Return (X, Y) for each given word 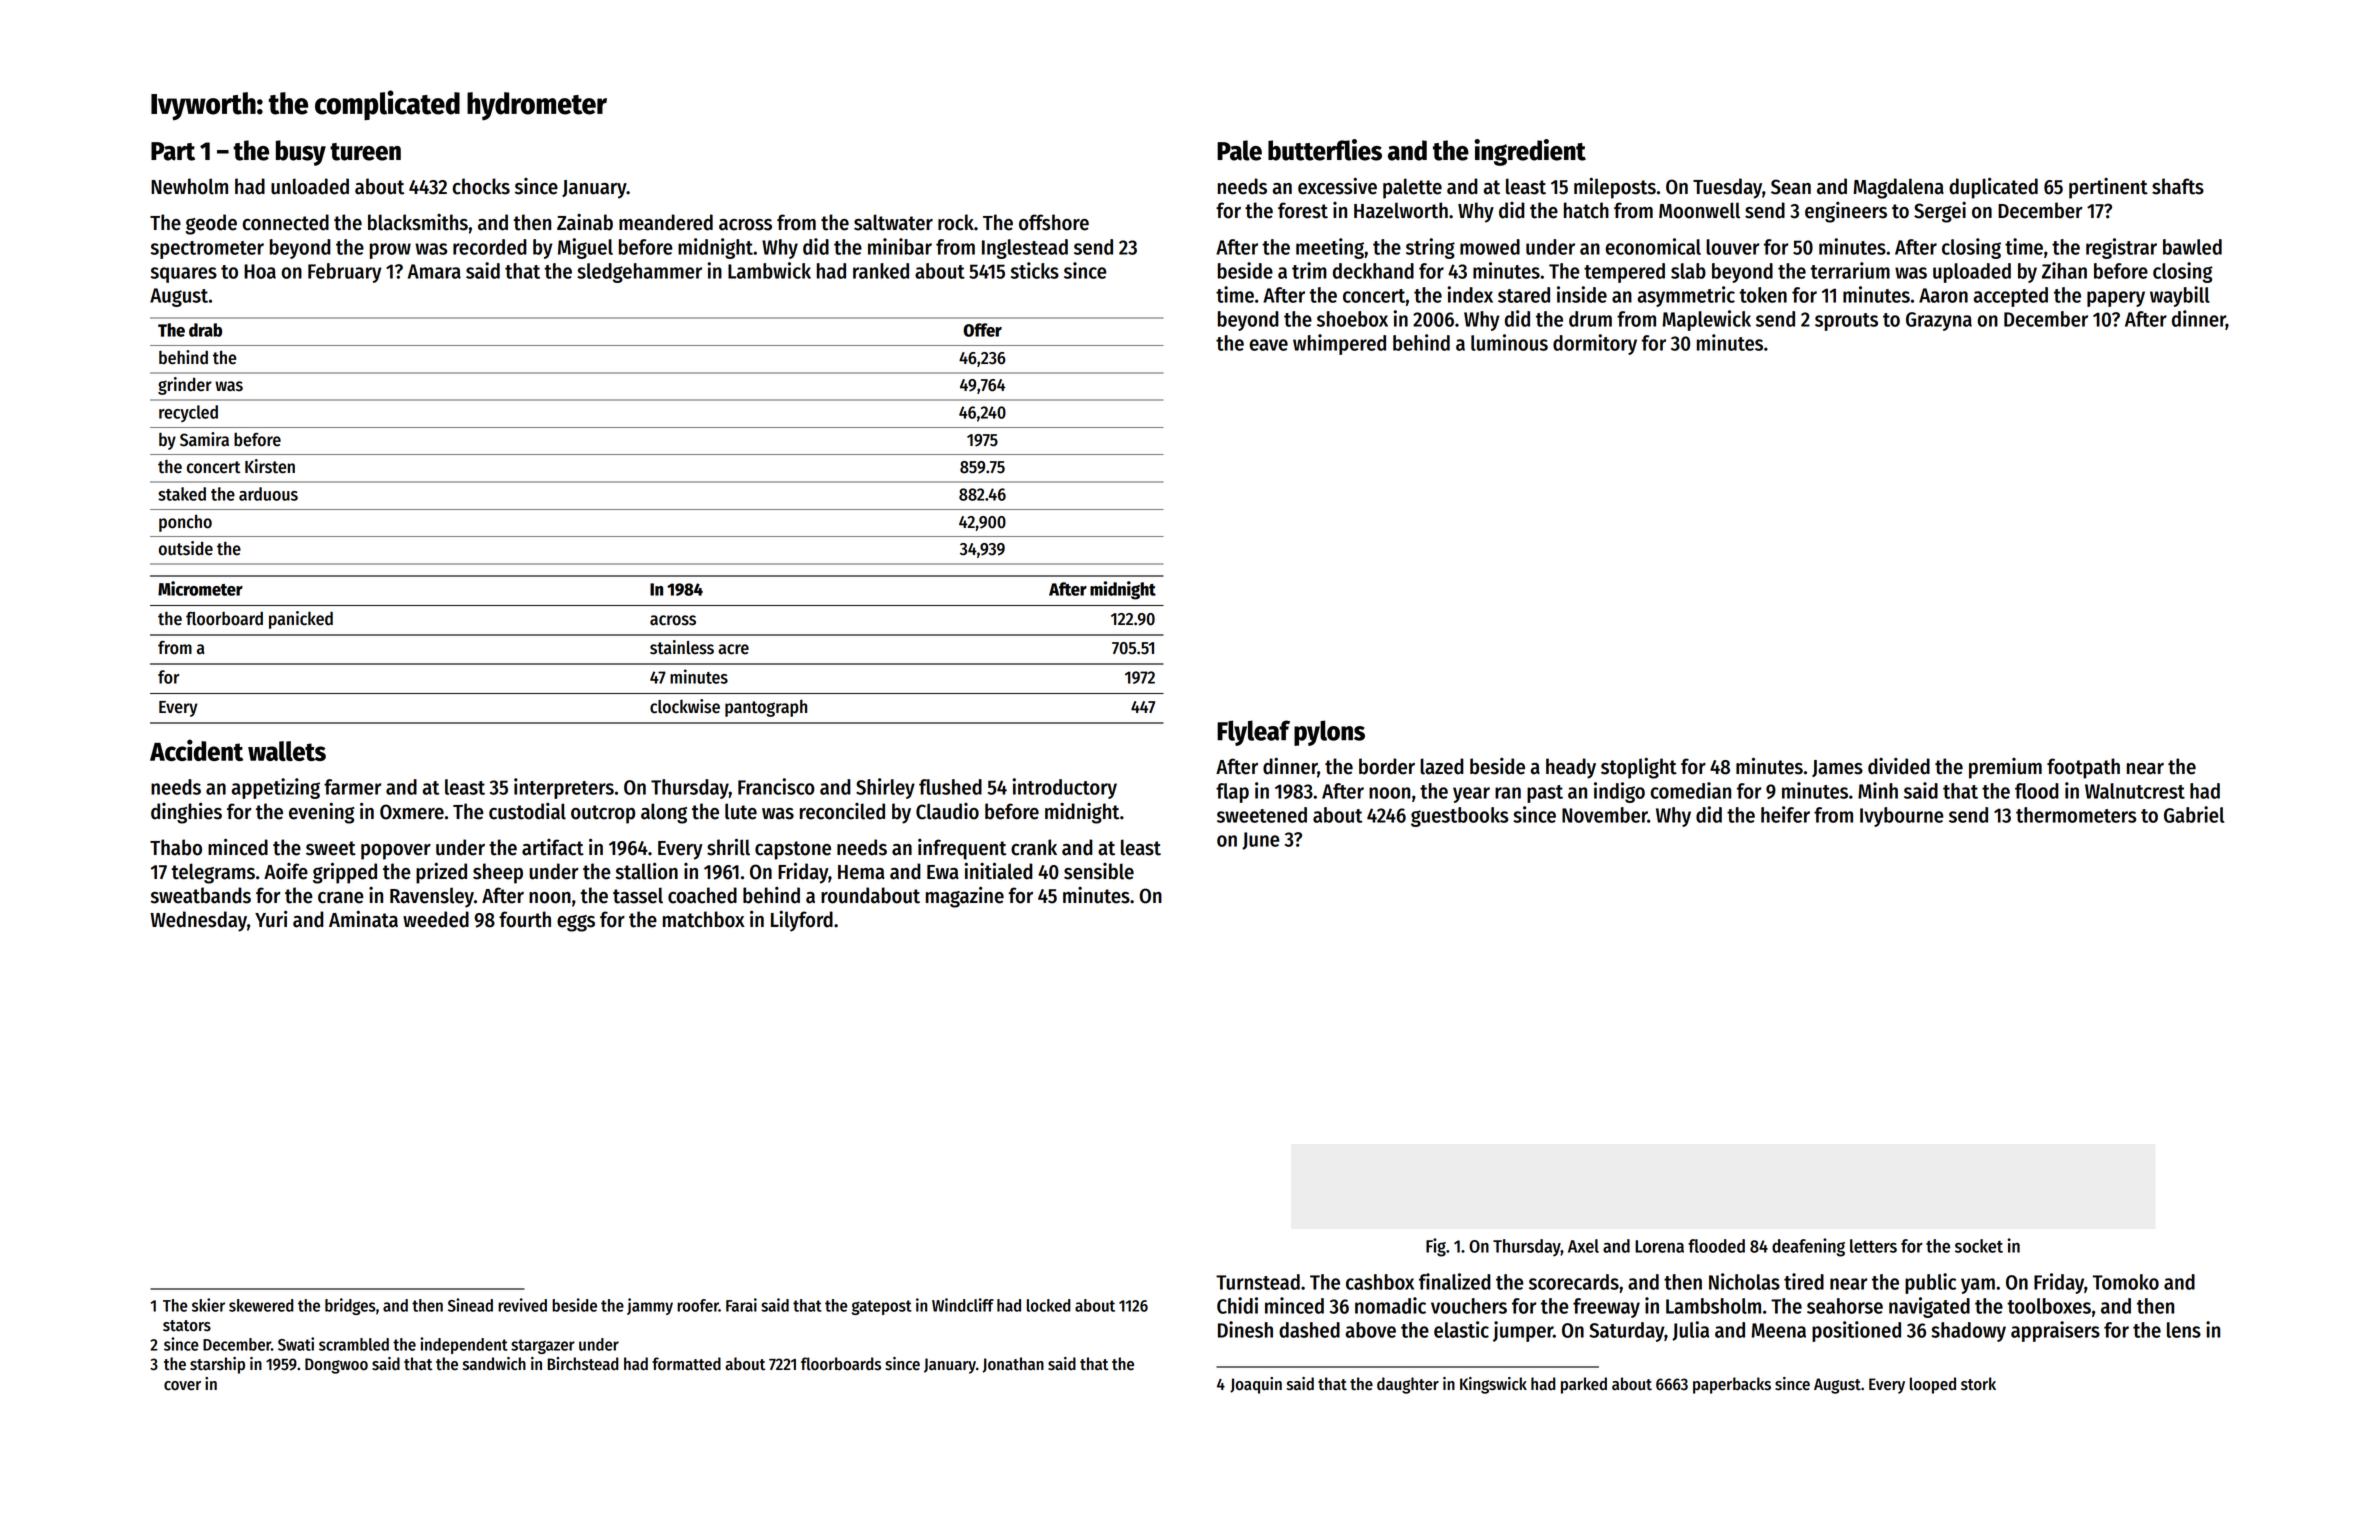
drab (205, 330)
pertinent (2108, 188)
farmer (352, 787)
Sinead (470, 1305)
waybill (2180, 296)
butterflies (1325, 150)
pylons (1329, 733)
